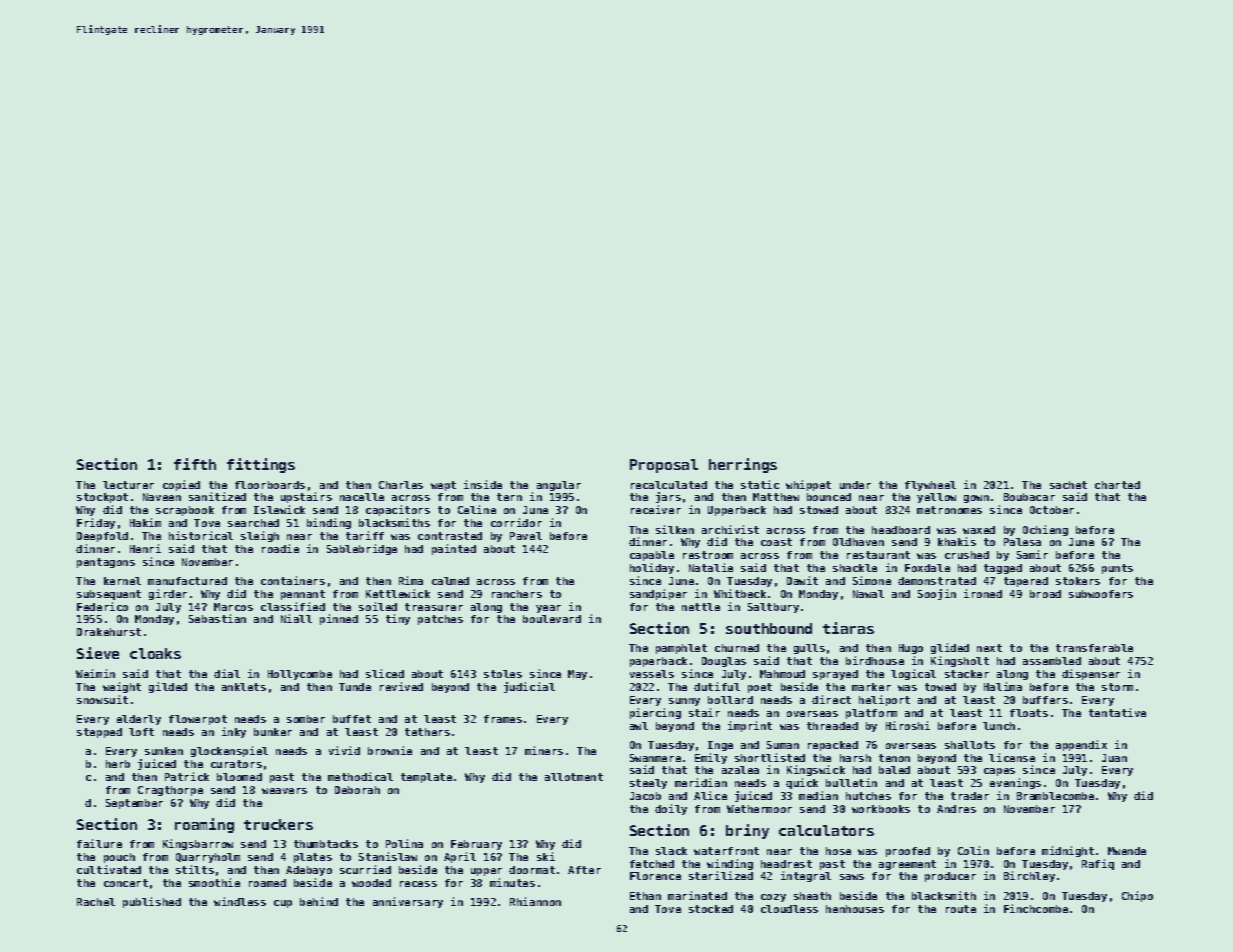 This document has width=1233, height=952. What do you see at coordinates (195, 464) in the document?
I see `fifth` at bounding box center [195, 464].
